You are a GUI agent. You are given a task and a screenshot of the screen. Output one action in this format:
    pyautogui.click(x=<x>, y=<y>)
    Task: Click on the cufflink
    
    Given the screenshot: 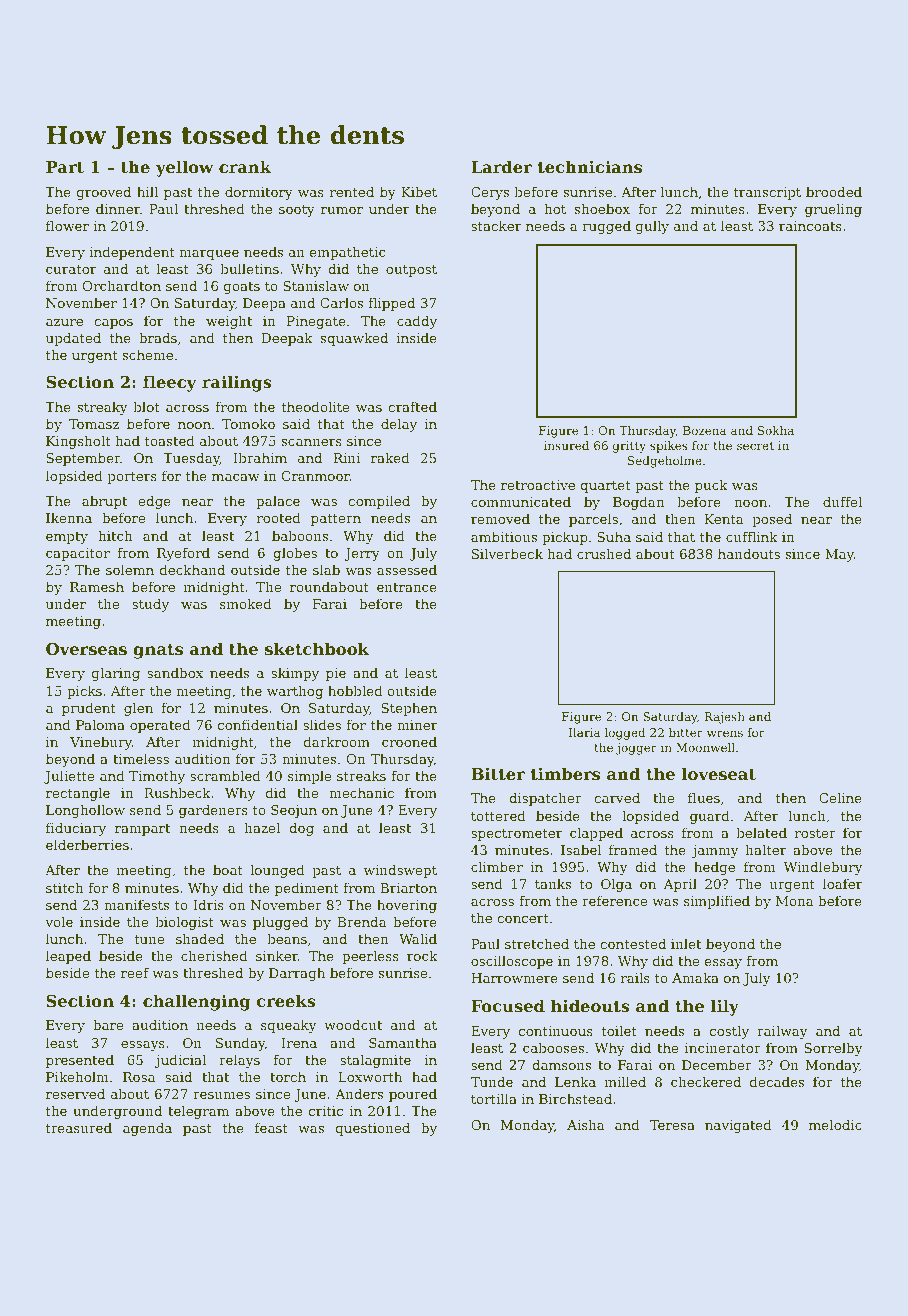 What is the action you would take?
    pyautogui.click(x=752, y=536)
